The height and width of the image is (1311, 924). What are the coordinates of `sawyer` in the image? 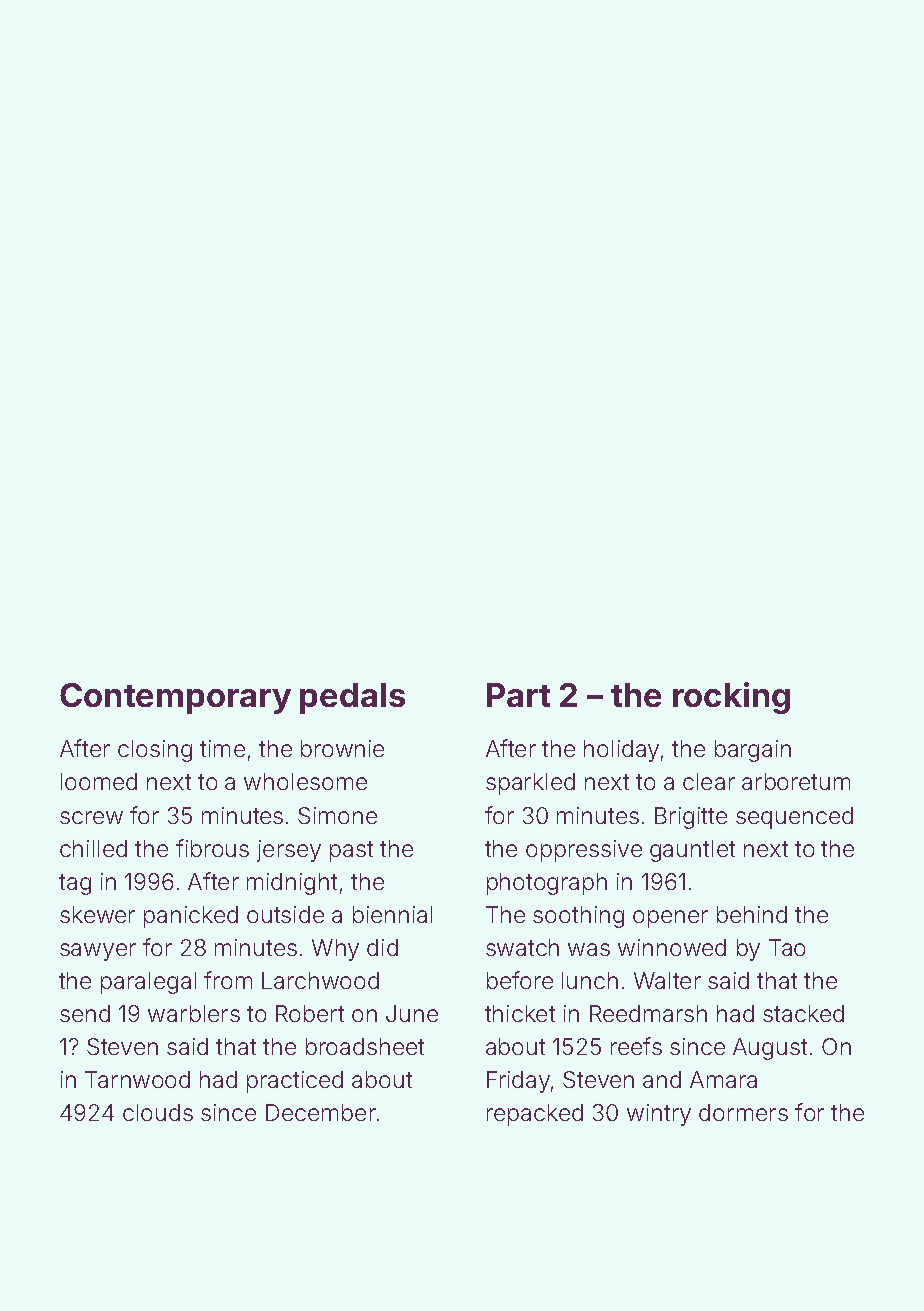 It's located at (98, 952).
